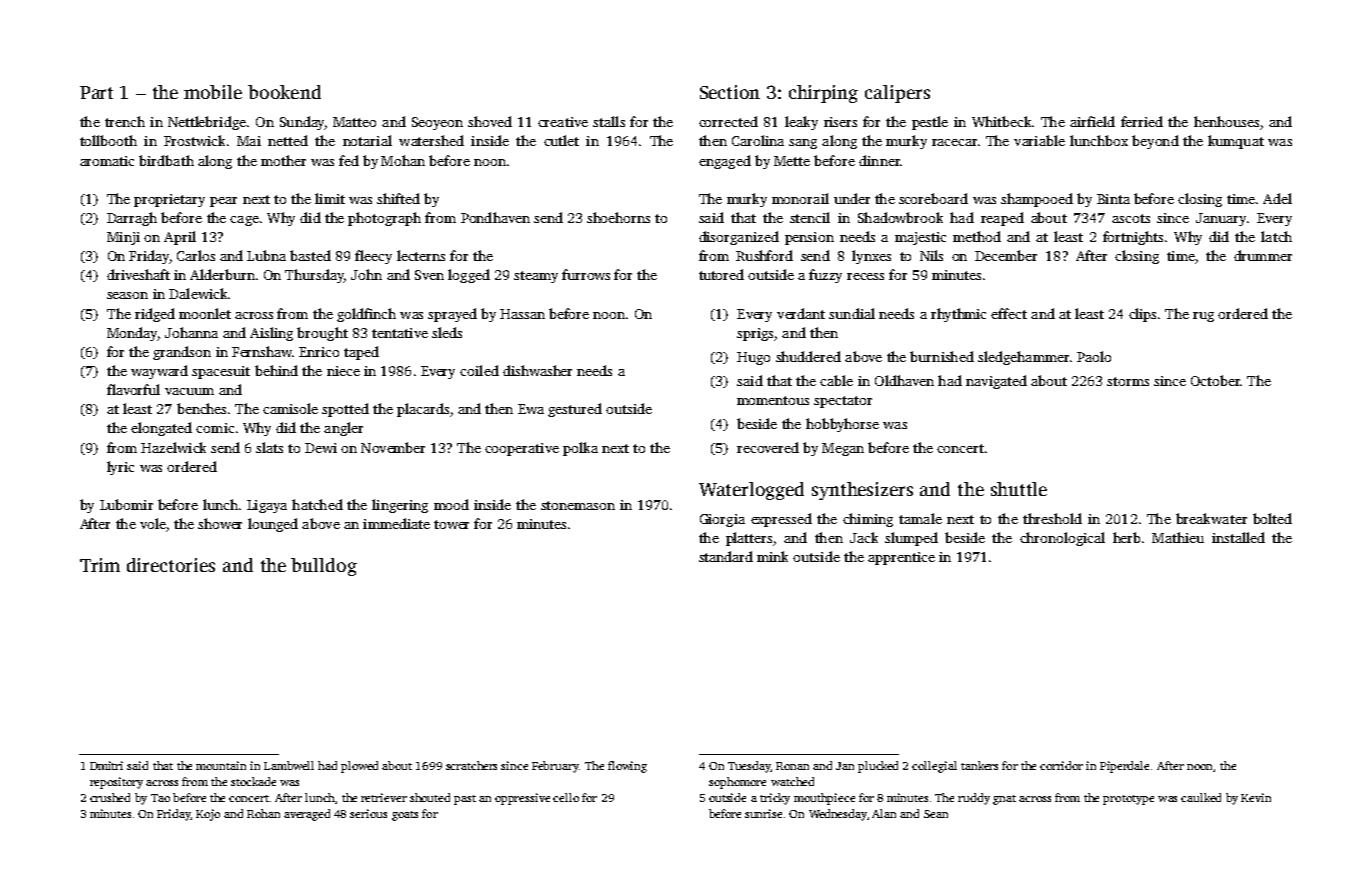 The height and width of the image is (887, 1372). I want to click on bookend, so click(284, 92).
